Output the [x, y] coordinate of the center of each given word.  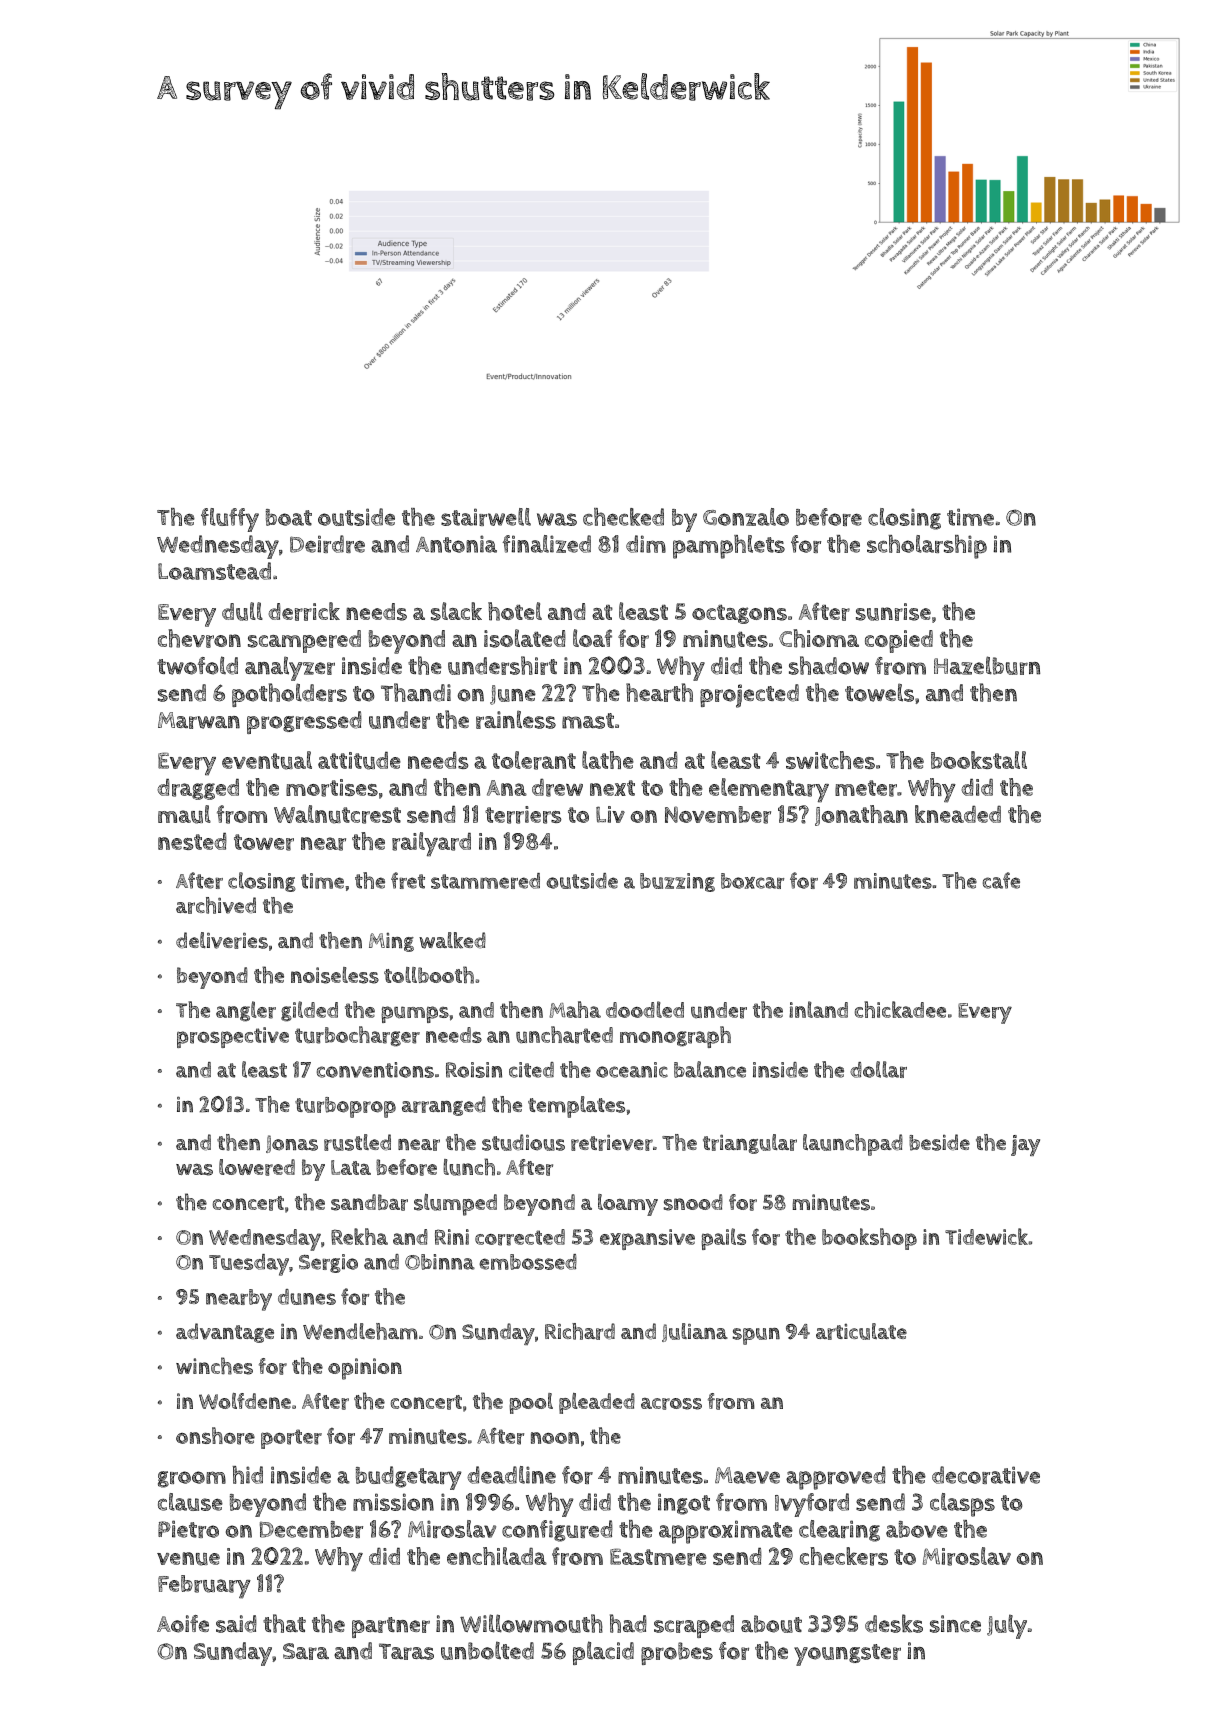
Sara [306, 1651]
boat [289, 517]
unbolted [487, 1650]
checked [623, 517]
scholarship [927, 547]
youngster [847, 1655]
